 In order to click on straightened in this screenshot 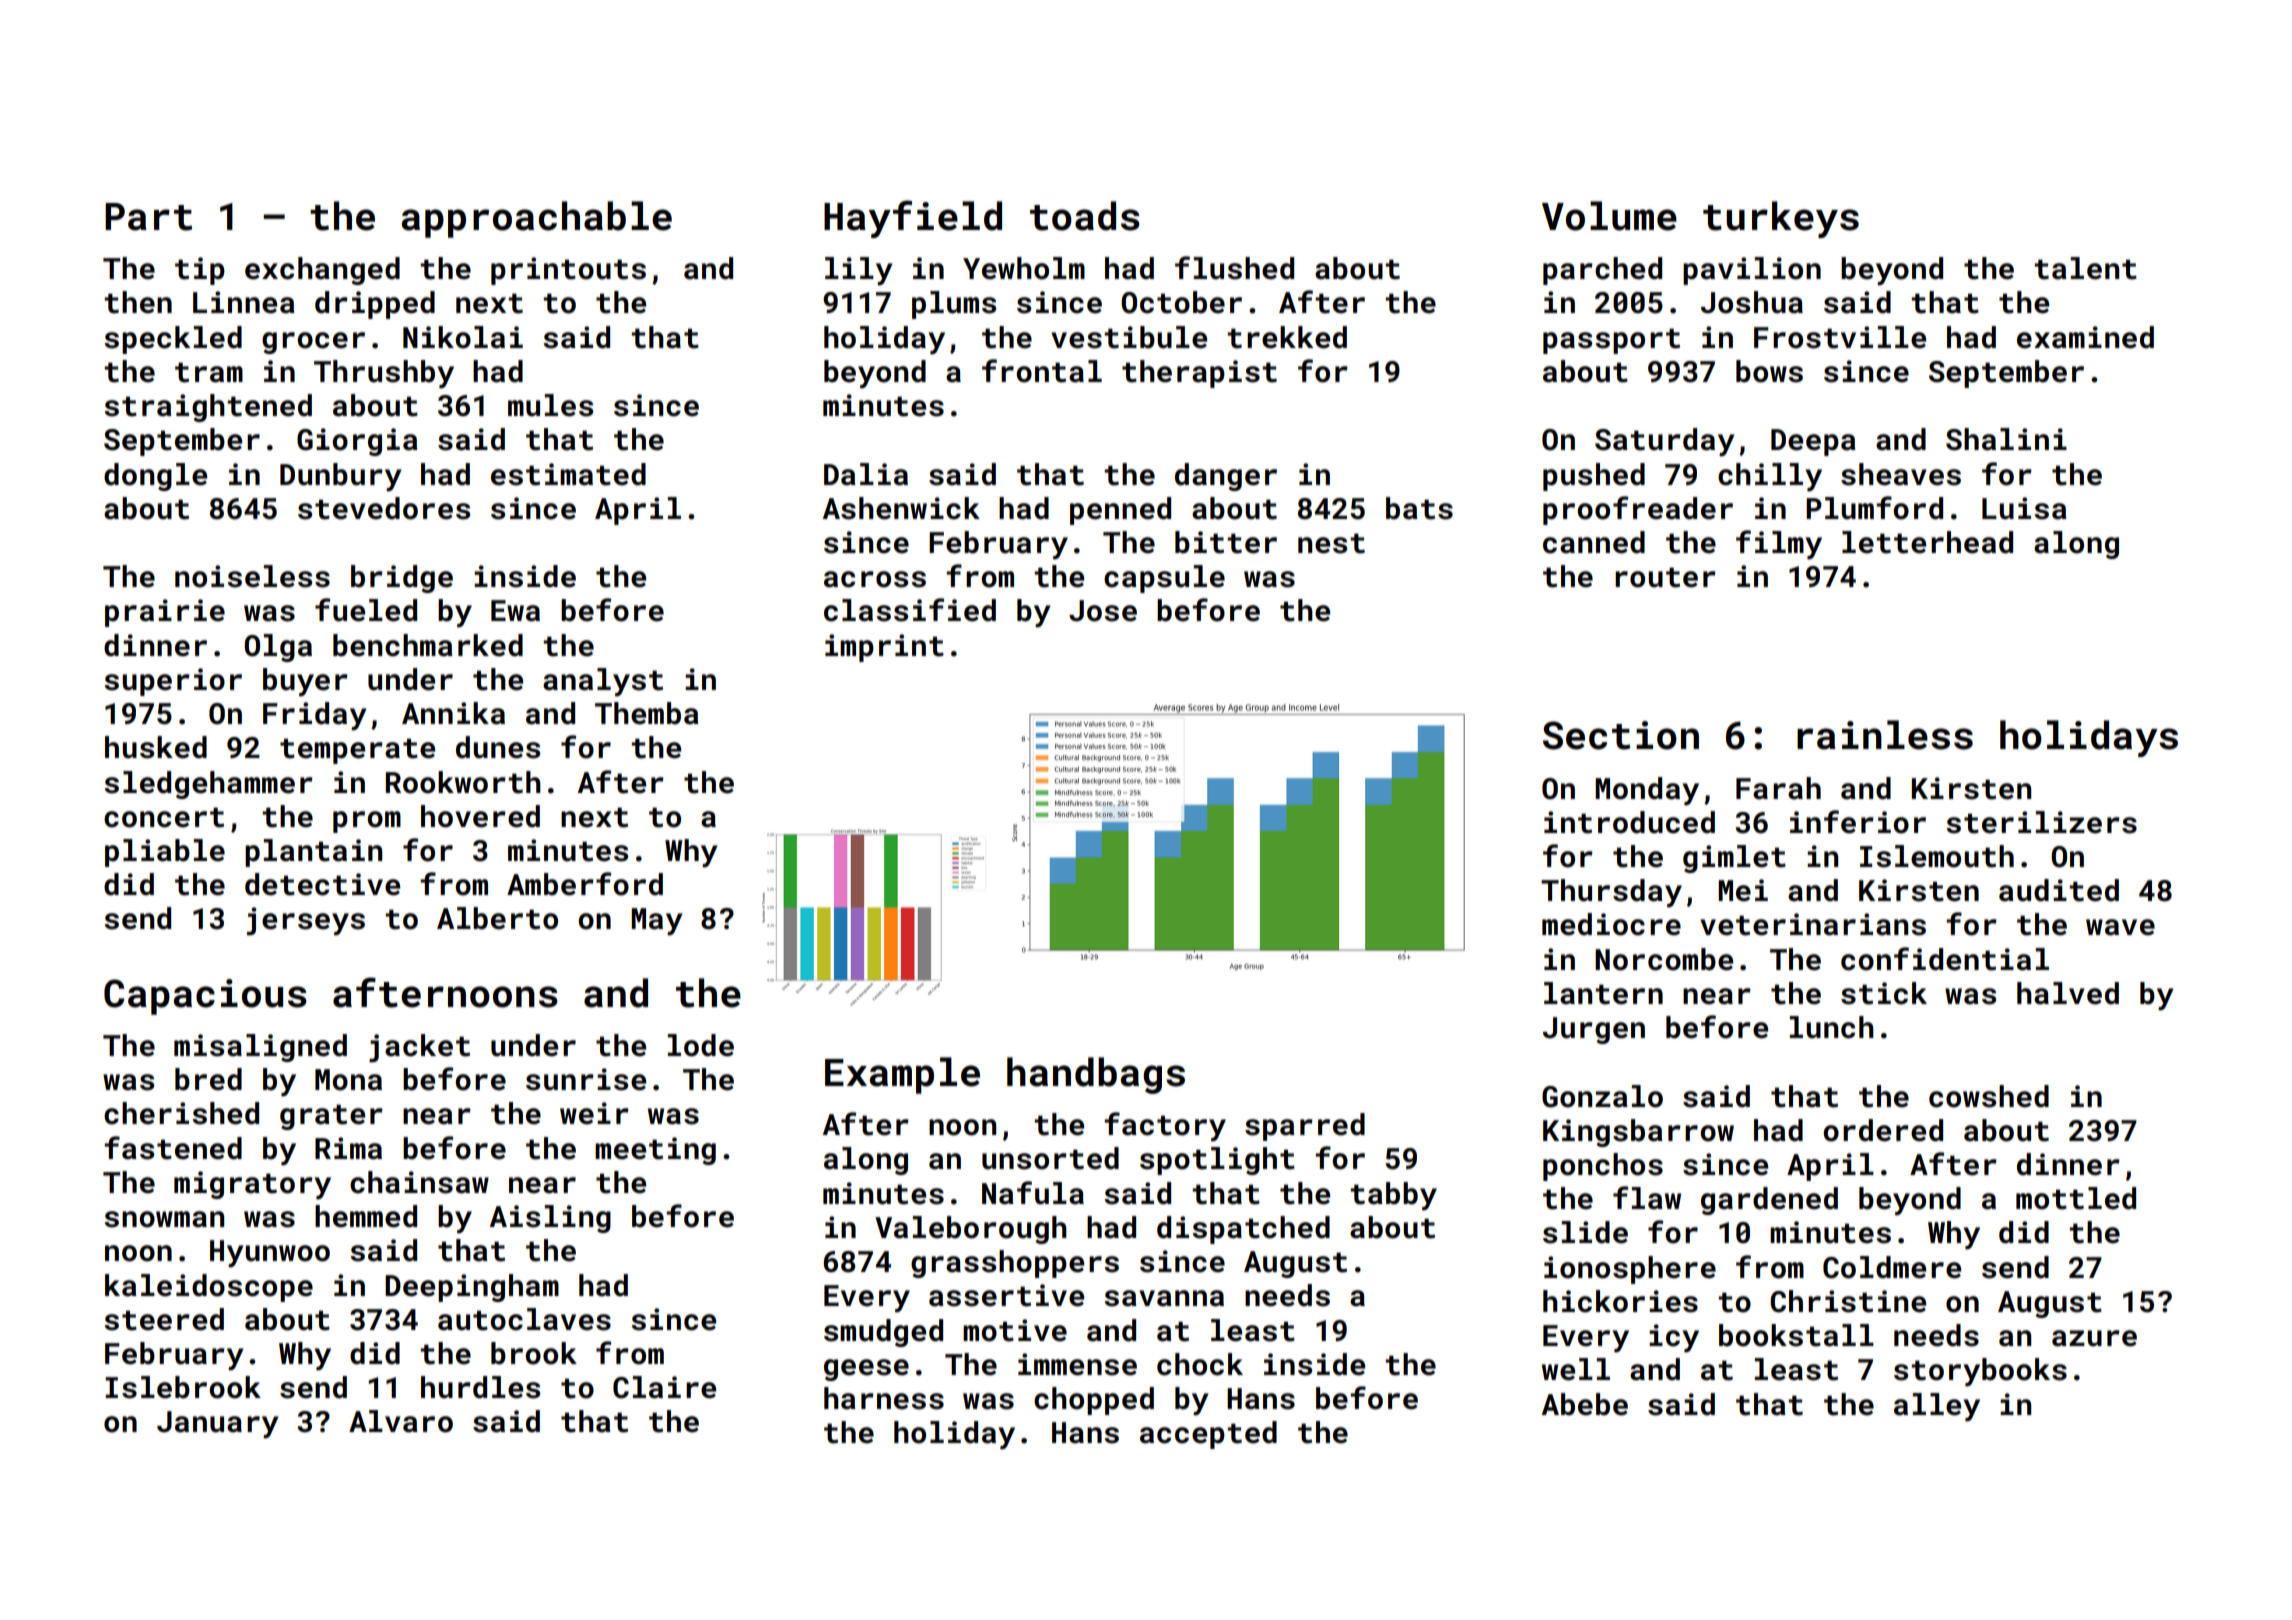, I will do `click(208, 408)`.
